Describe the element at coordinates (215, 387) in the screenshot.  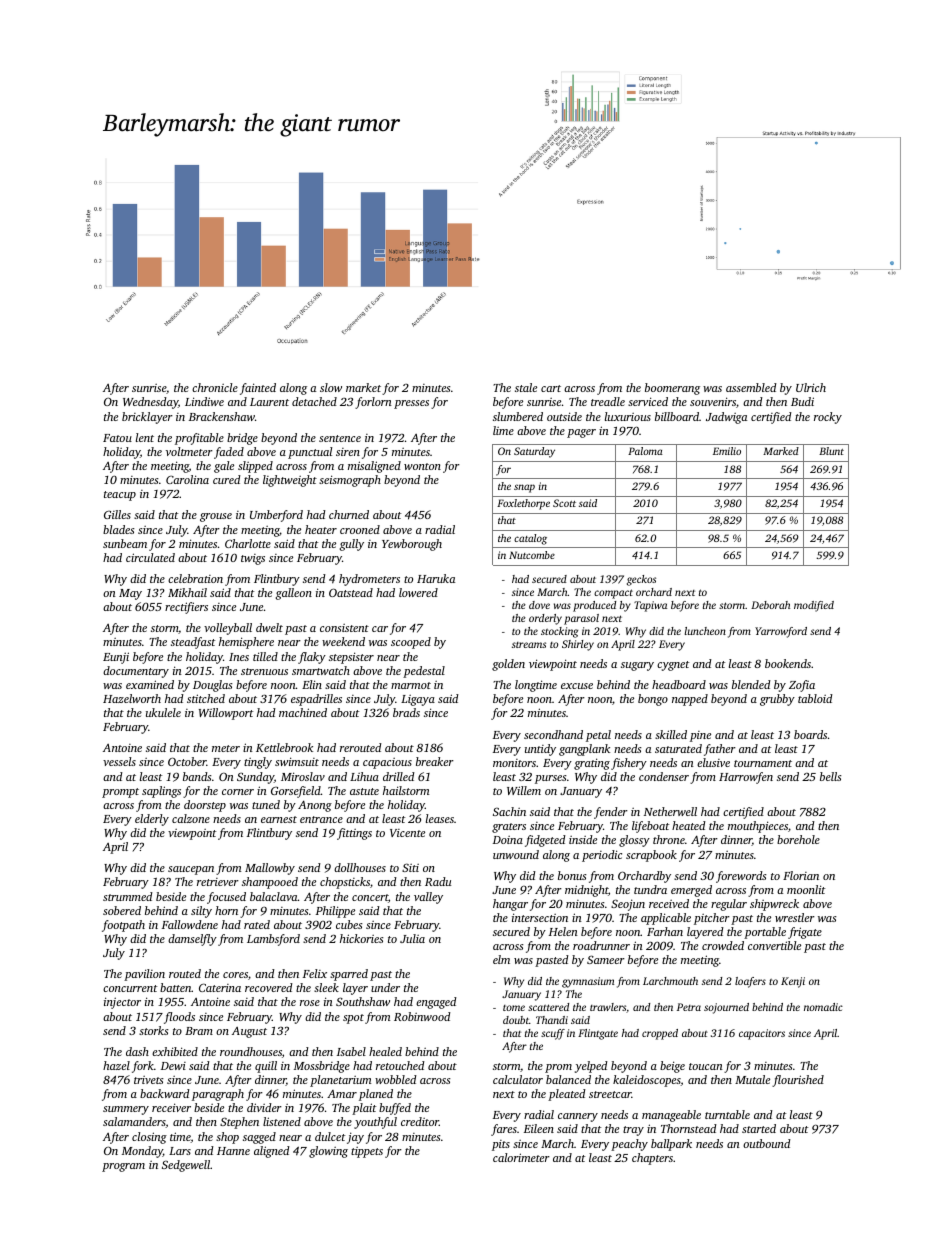
I see `chronicle` at that location.
